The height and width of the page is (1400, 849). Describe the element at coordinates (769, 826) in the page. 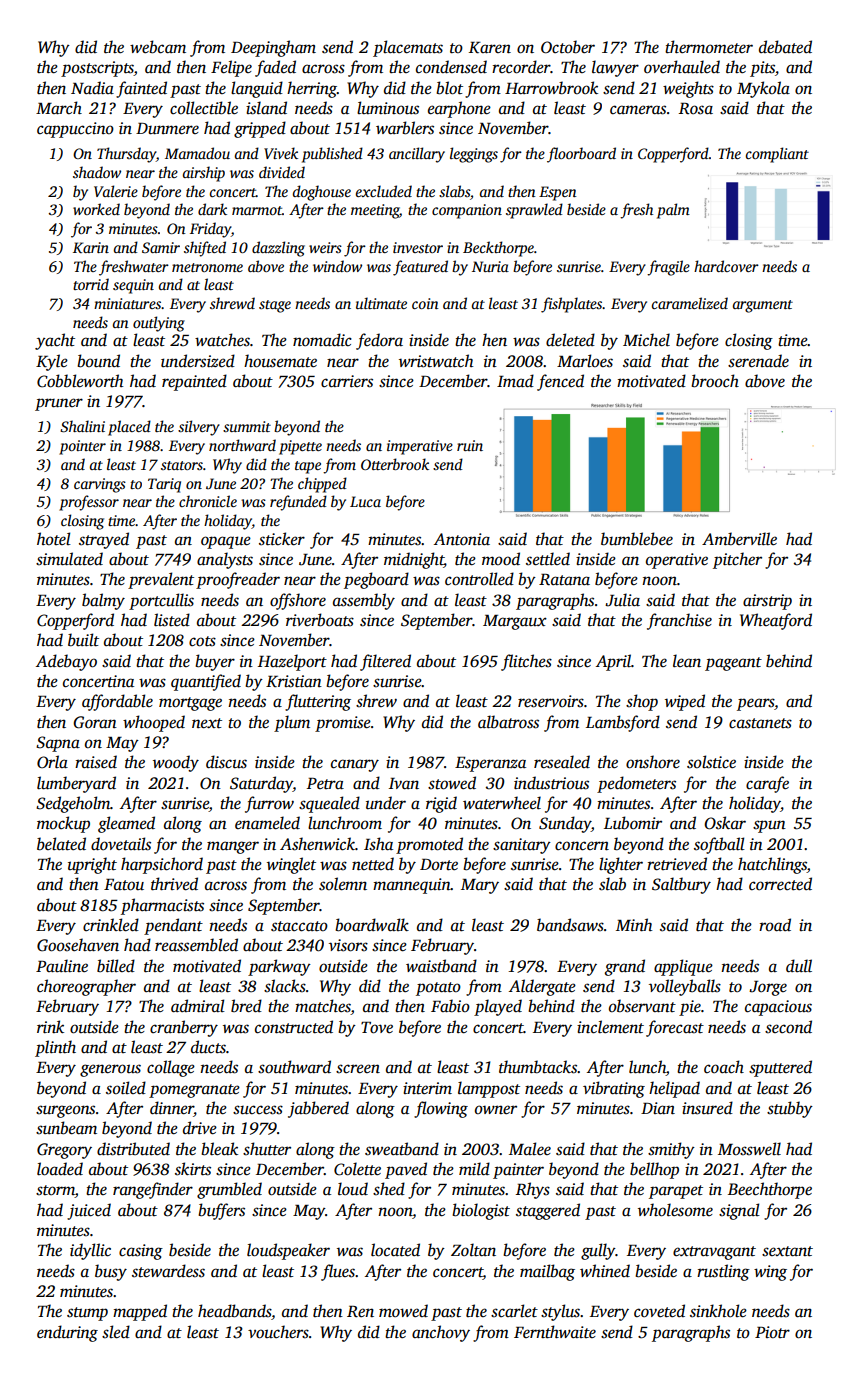

I see `spun` at that location.
